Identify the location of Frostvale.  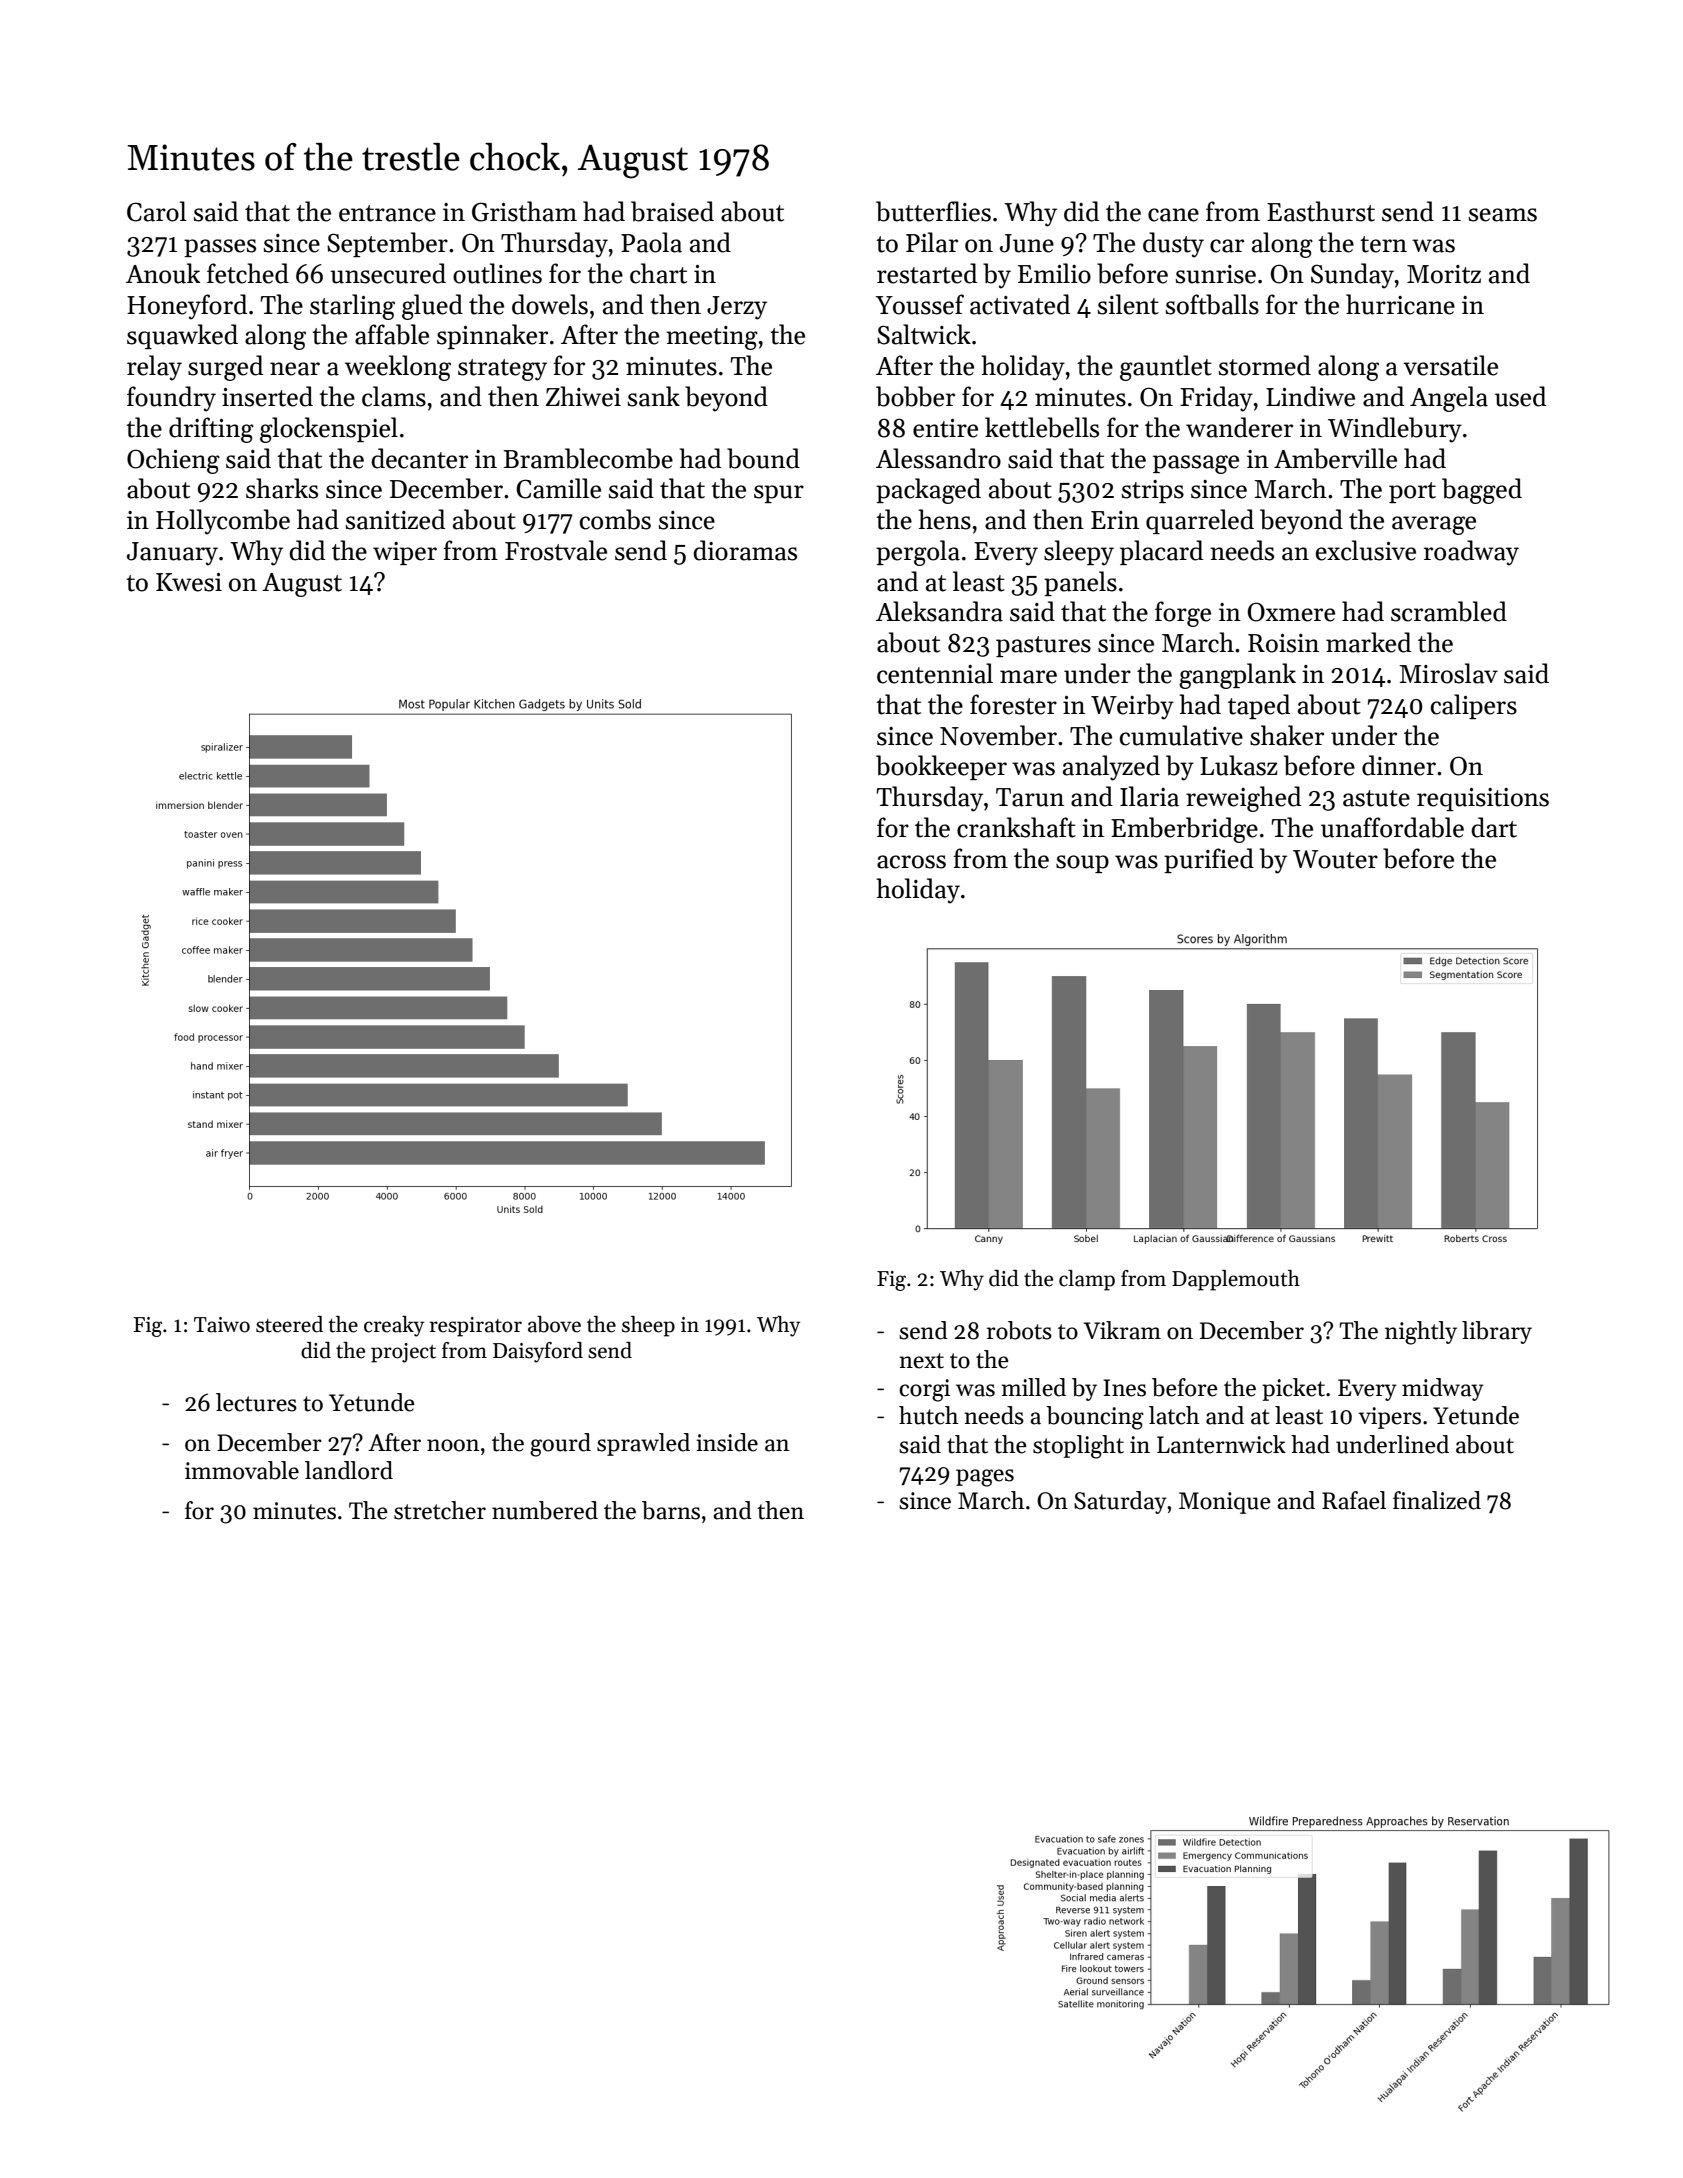
(556, 550).
